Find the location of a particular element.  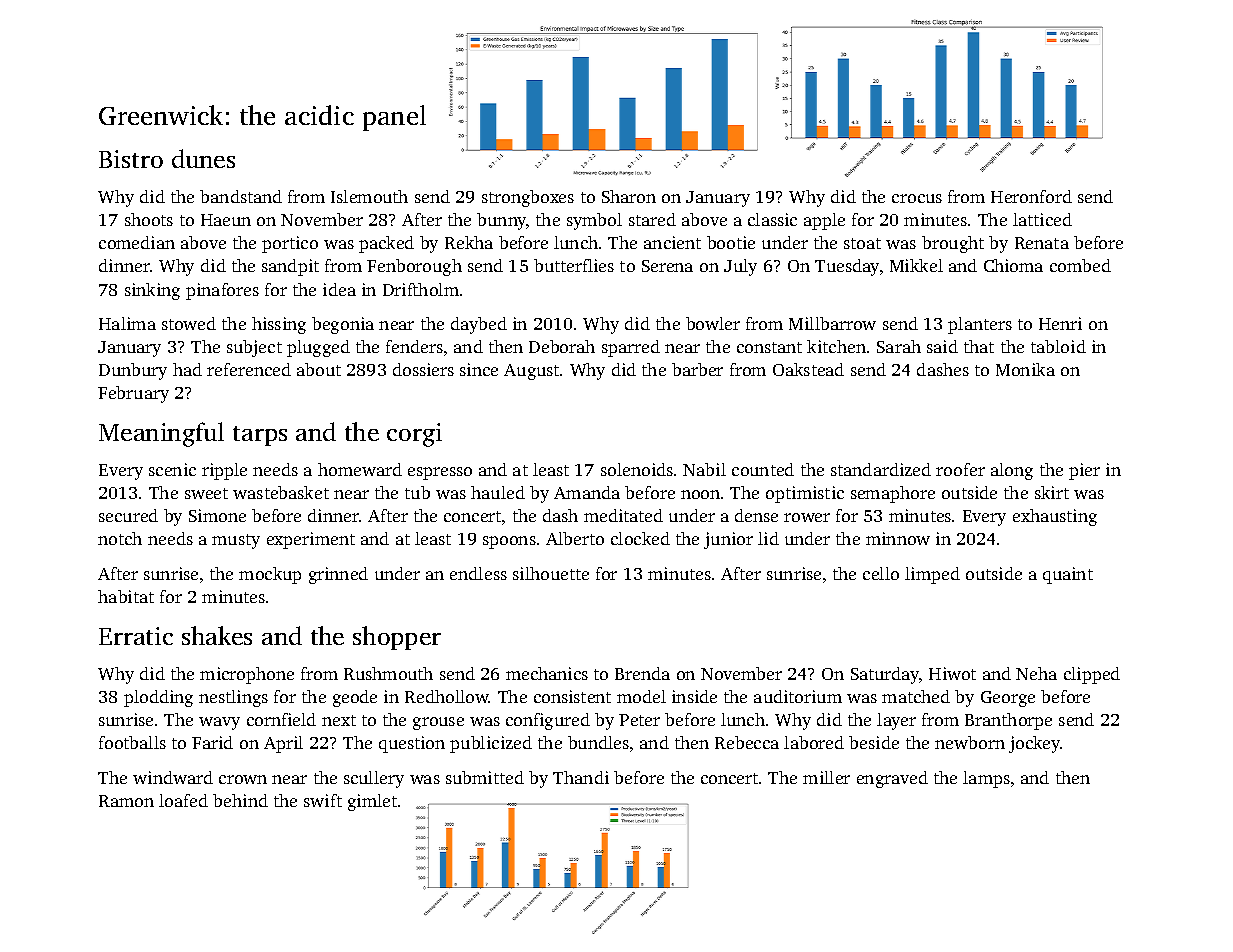

lamps is located at coordinates (986, 779).
